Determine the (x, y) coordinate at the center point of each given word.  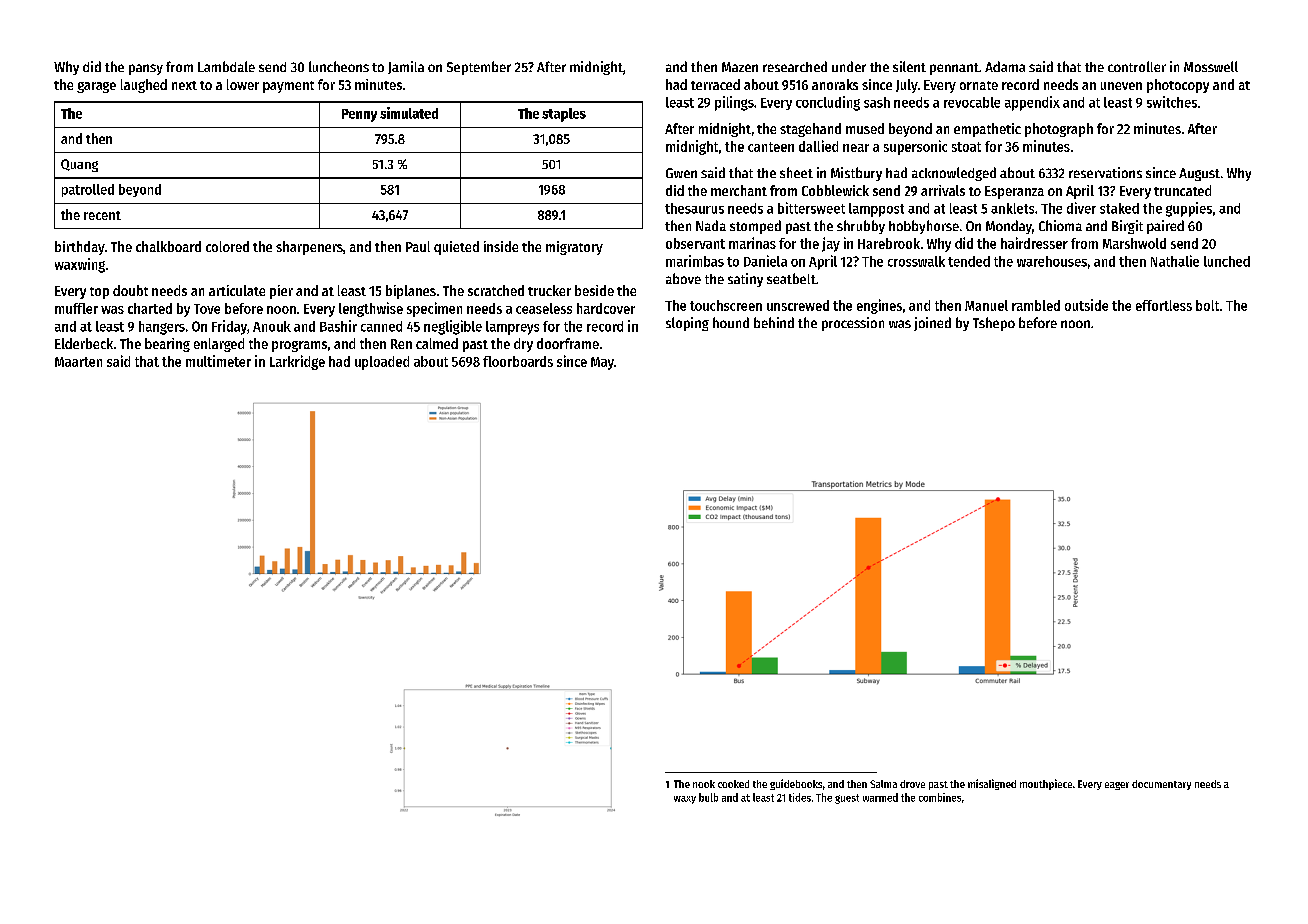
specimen (434, 309)
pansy (146, 69)
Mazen (740, 67)
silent (909, 66)
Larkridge (297, 362)
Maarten (78, 362)
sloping (687, 324)
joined (932, 324)
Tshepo (994, 324)
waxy (685, 800)
